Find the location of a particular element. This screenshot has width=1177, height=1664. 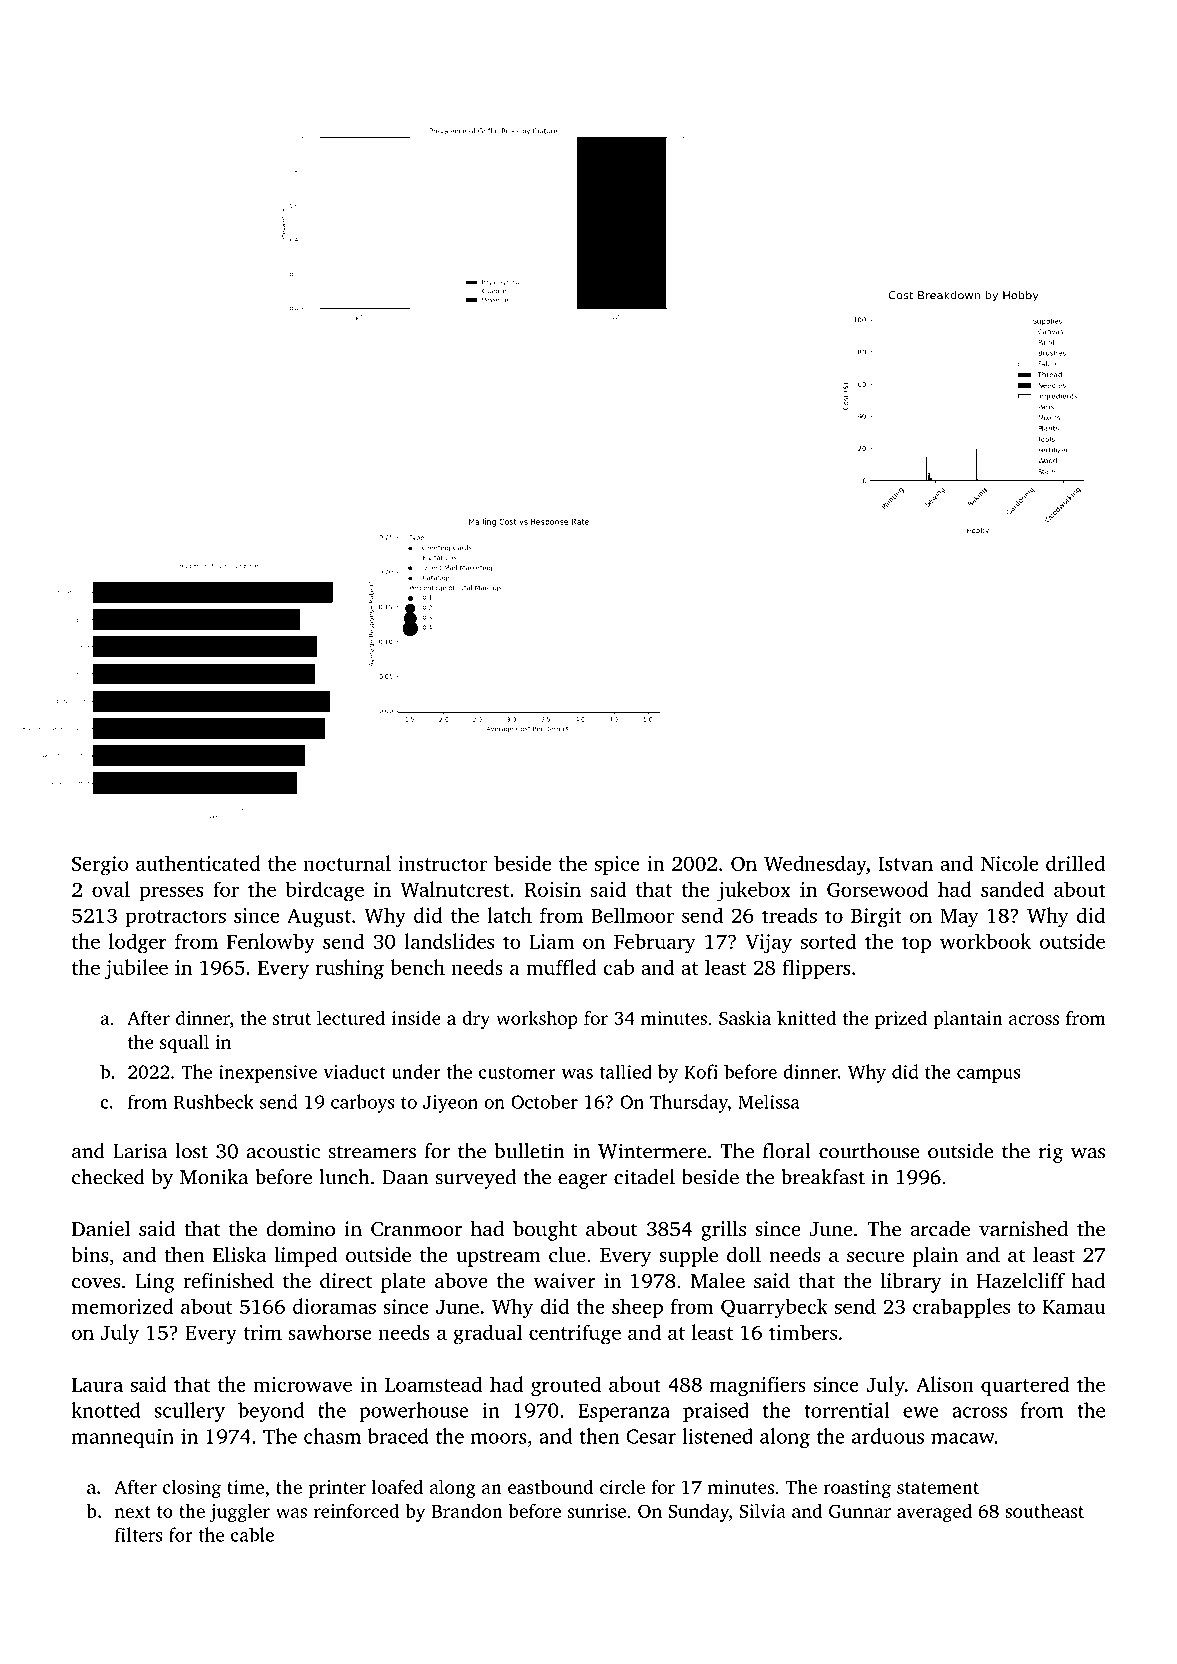

Walnutcrest is located at coordinates (454, 889).
